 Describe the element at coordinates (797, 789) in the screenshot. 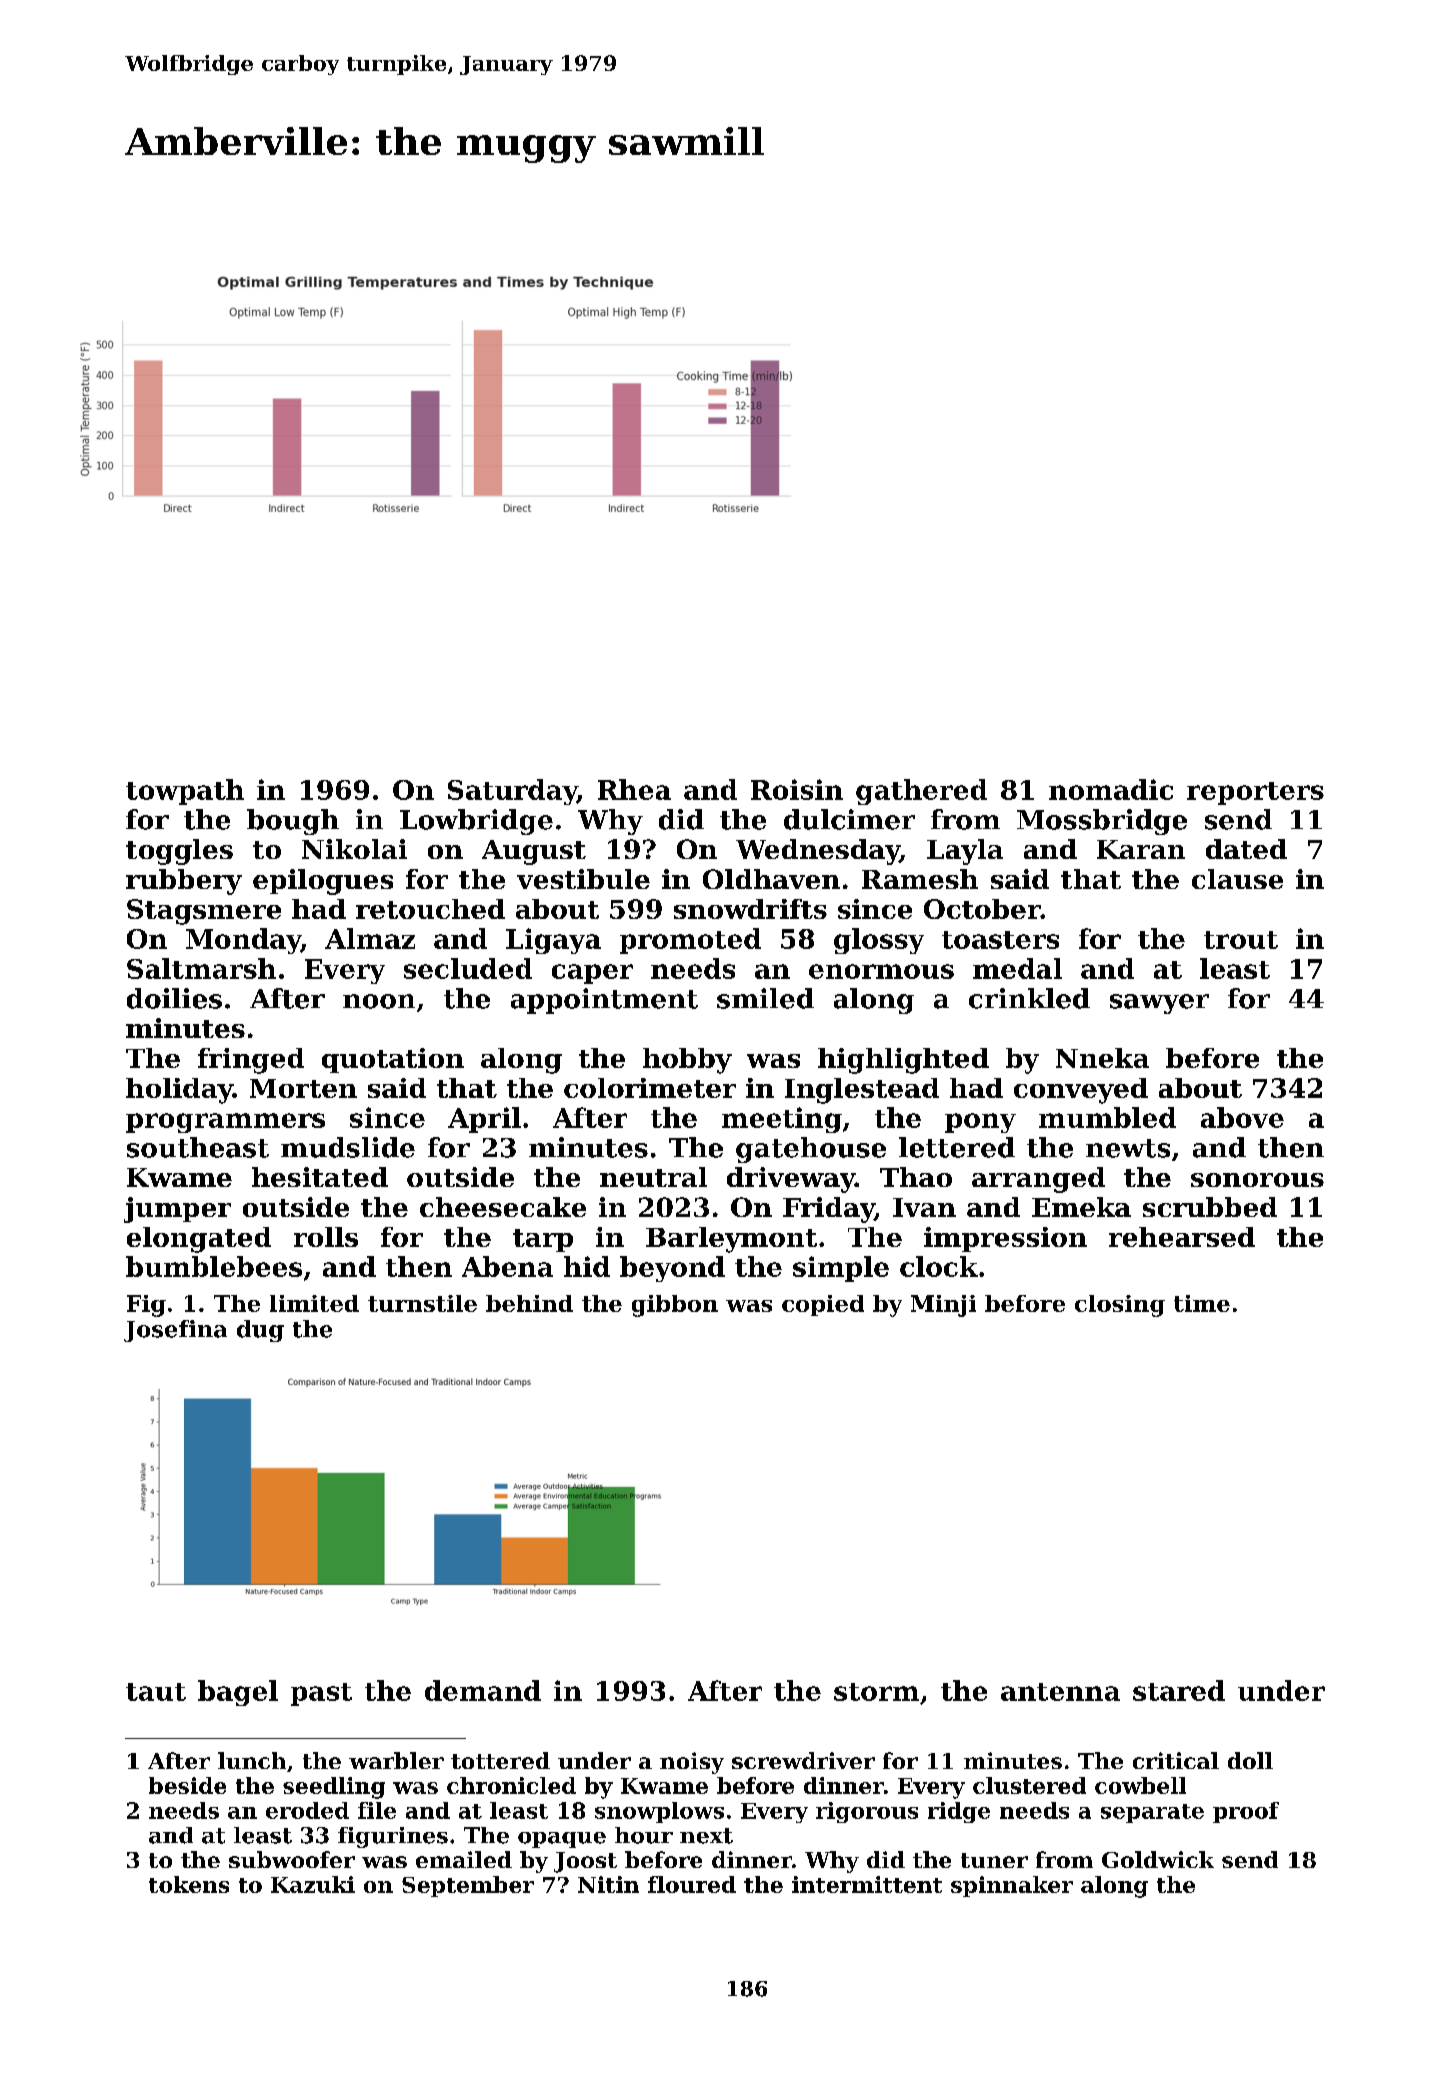

I see `Roisin` at that location.
